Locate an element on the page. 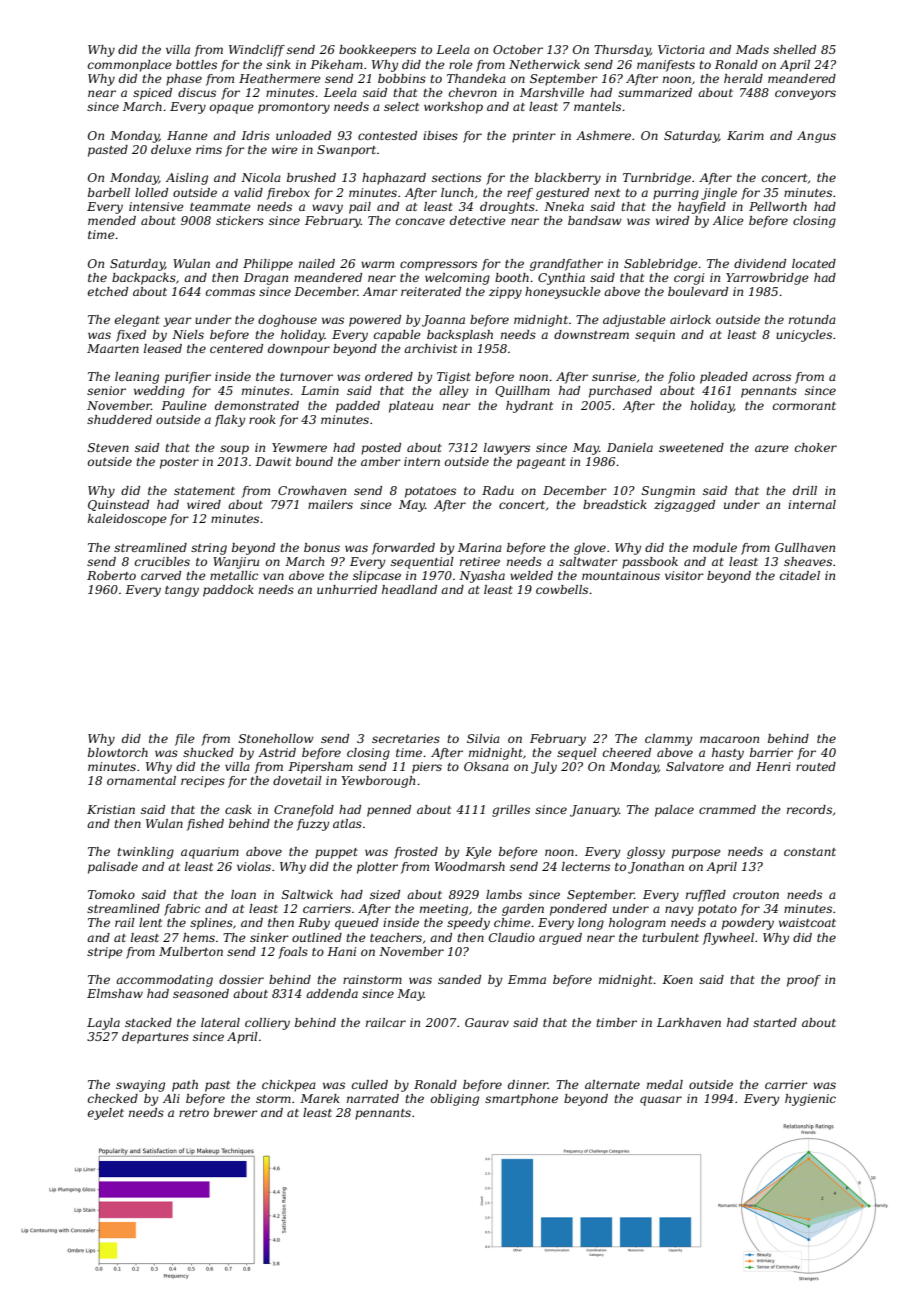 This image has height=1308, width=924. citadel is located at coordinates (800, 575).
